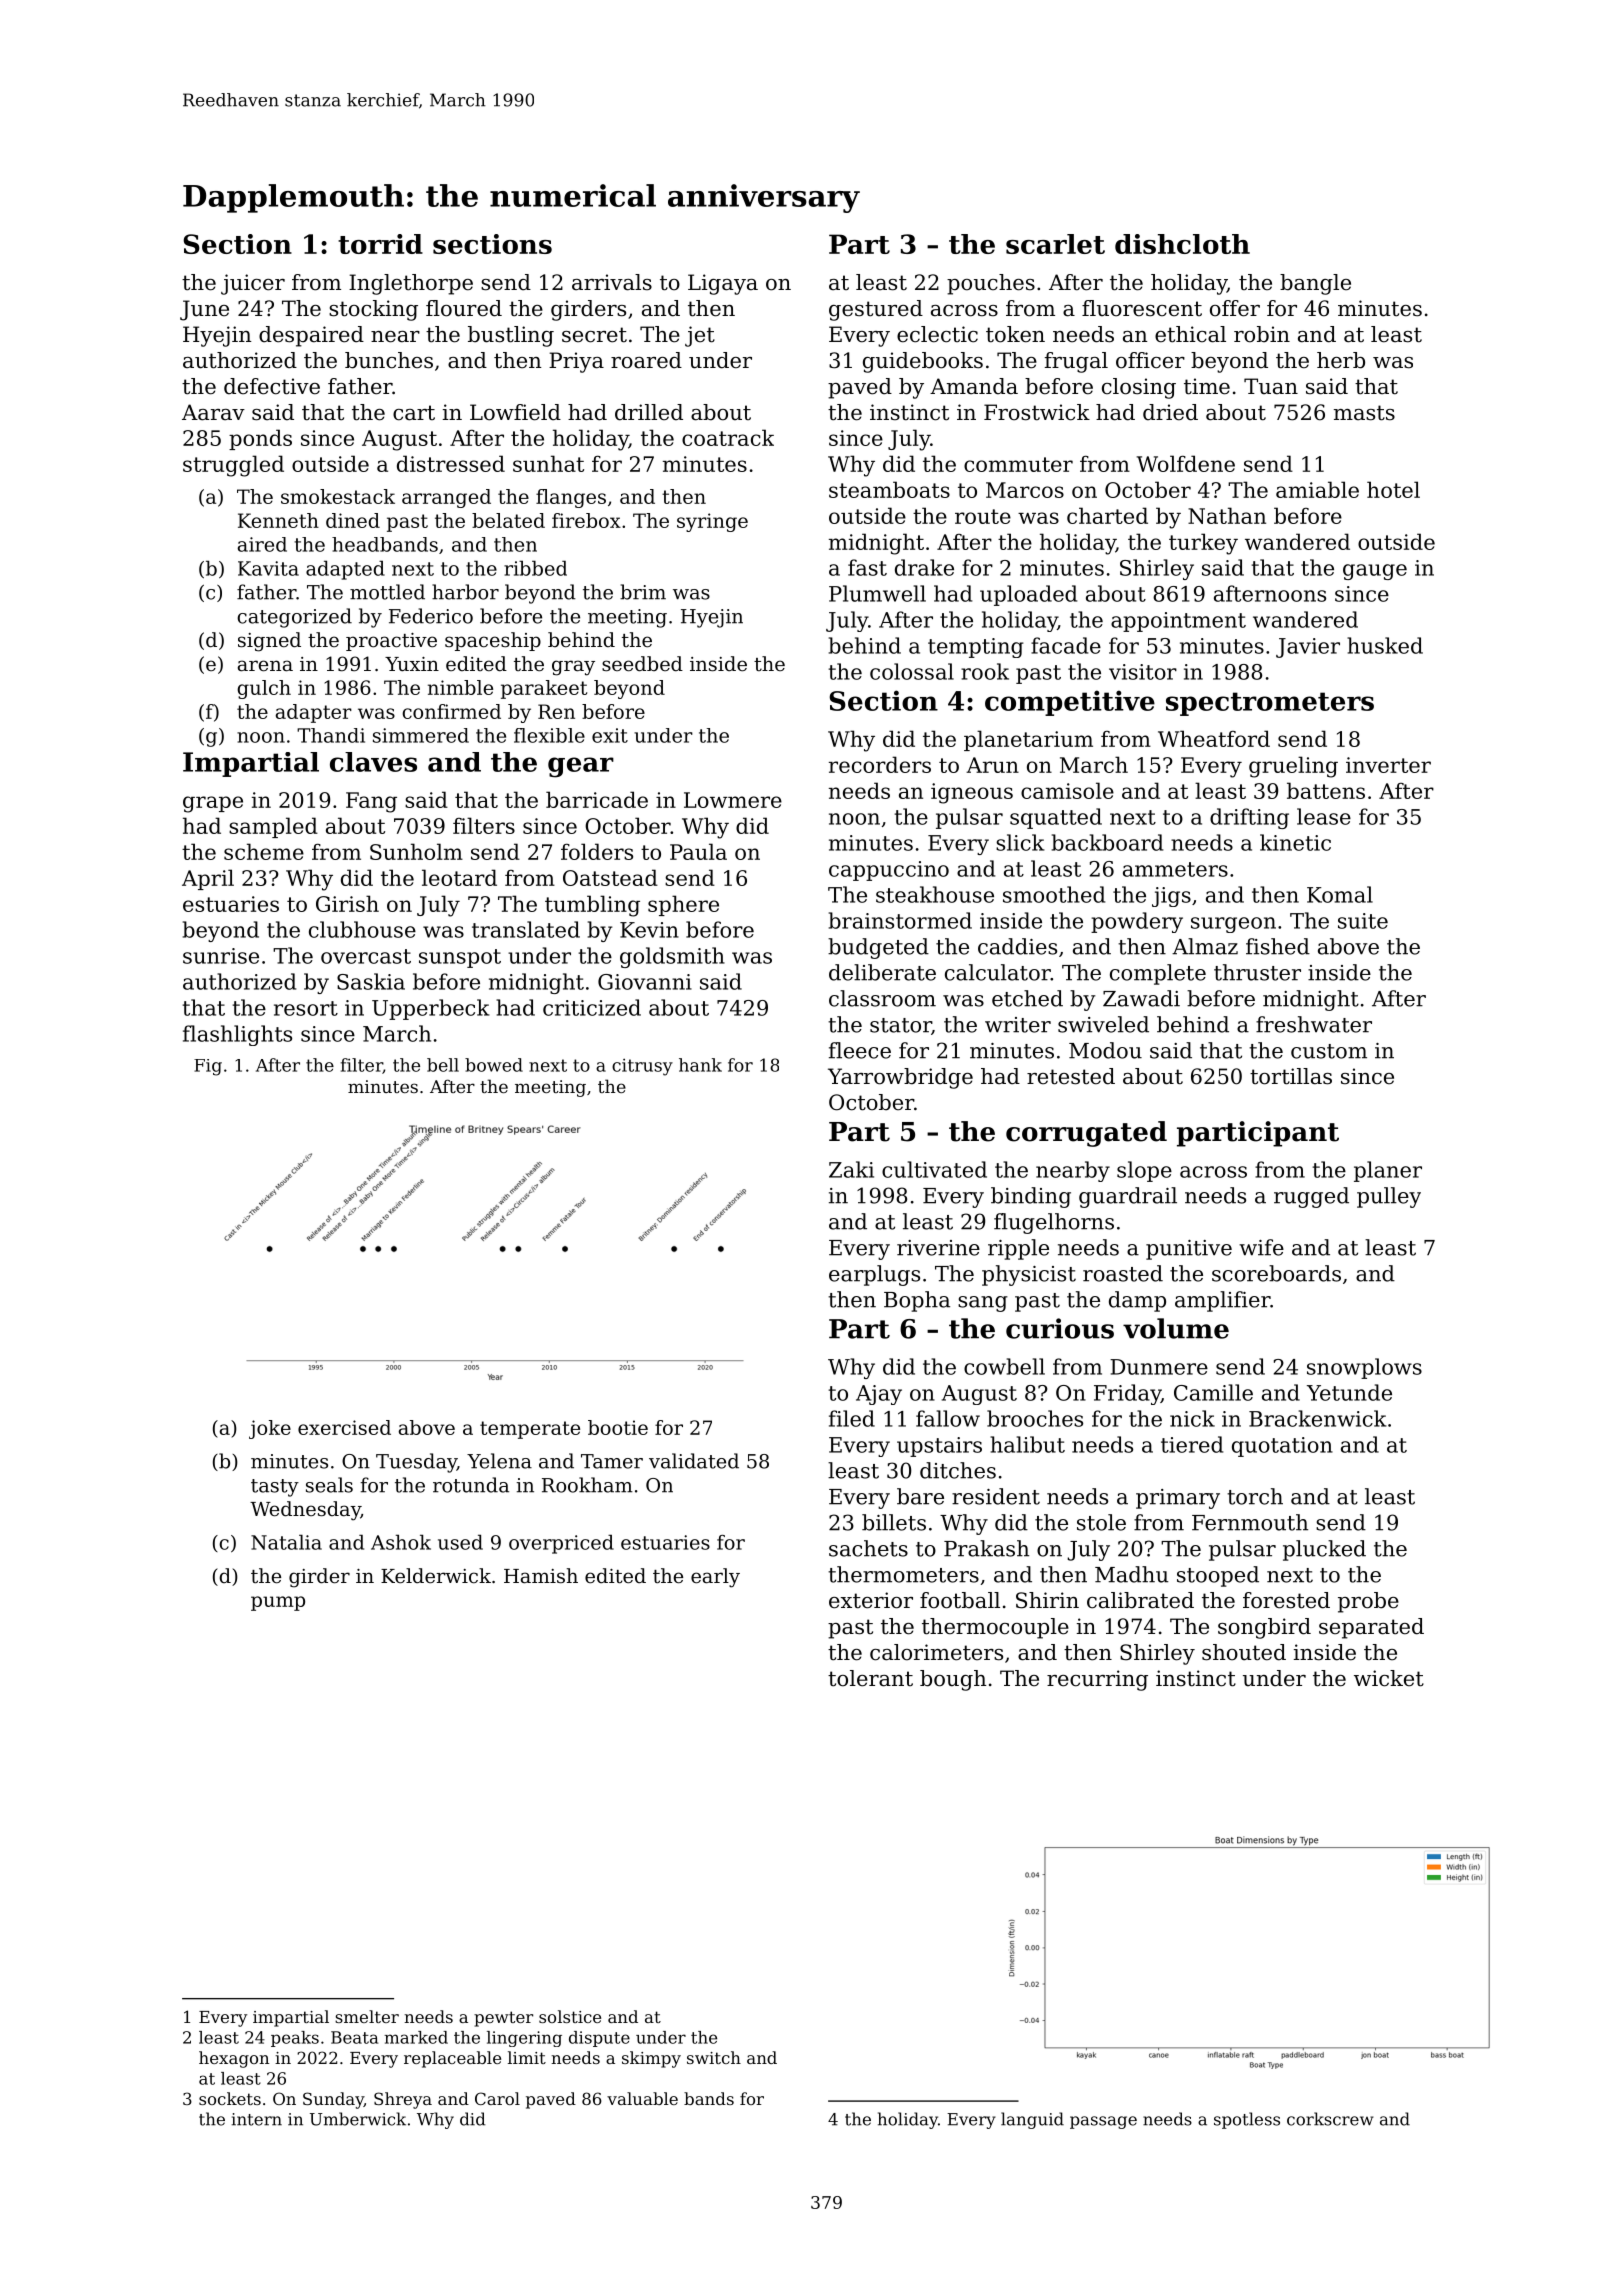  I want to click on citrusy, so click(642, 1067).
